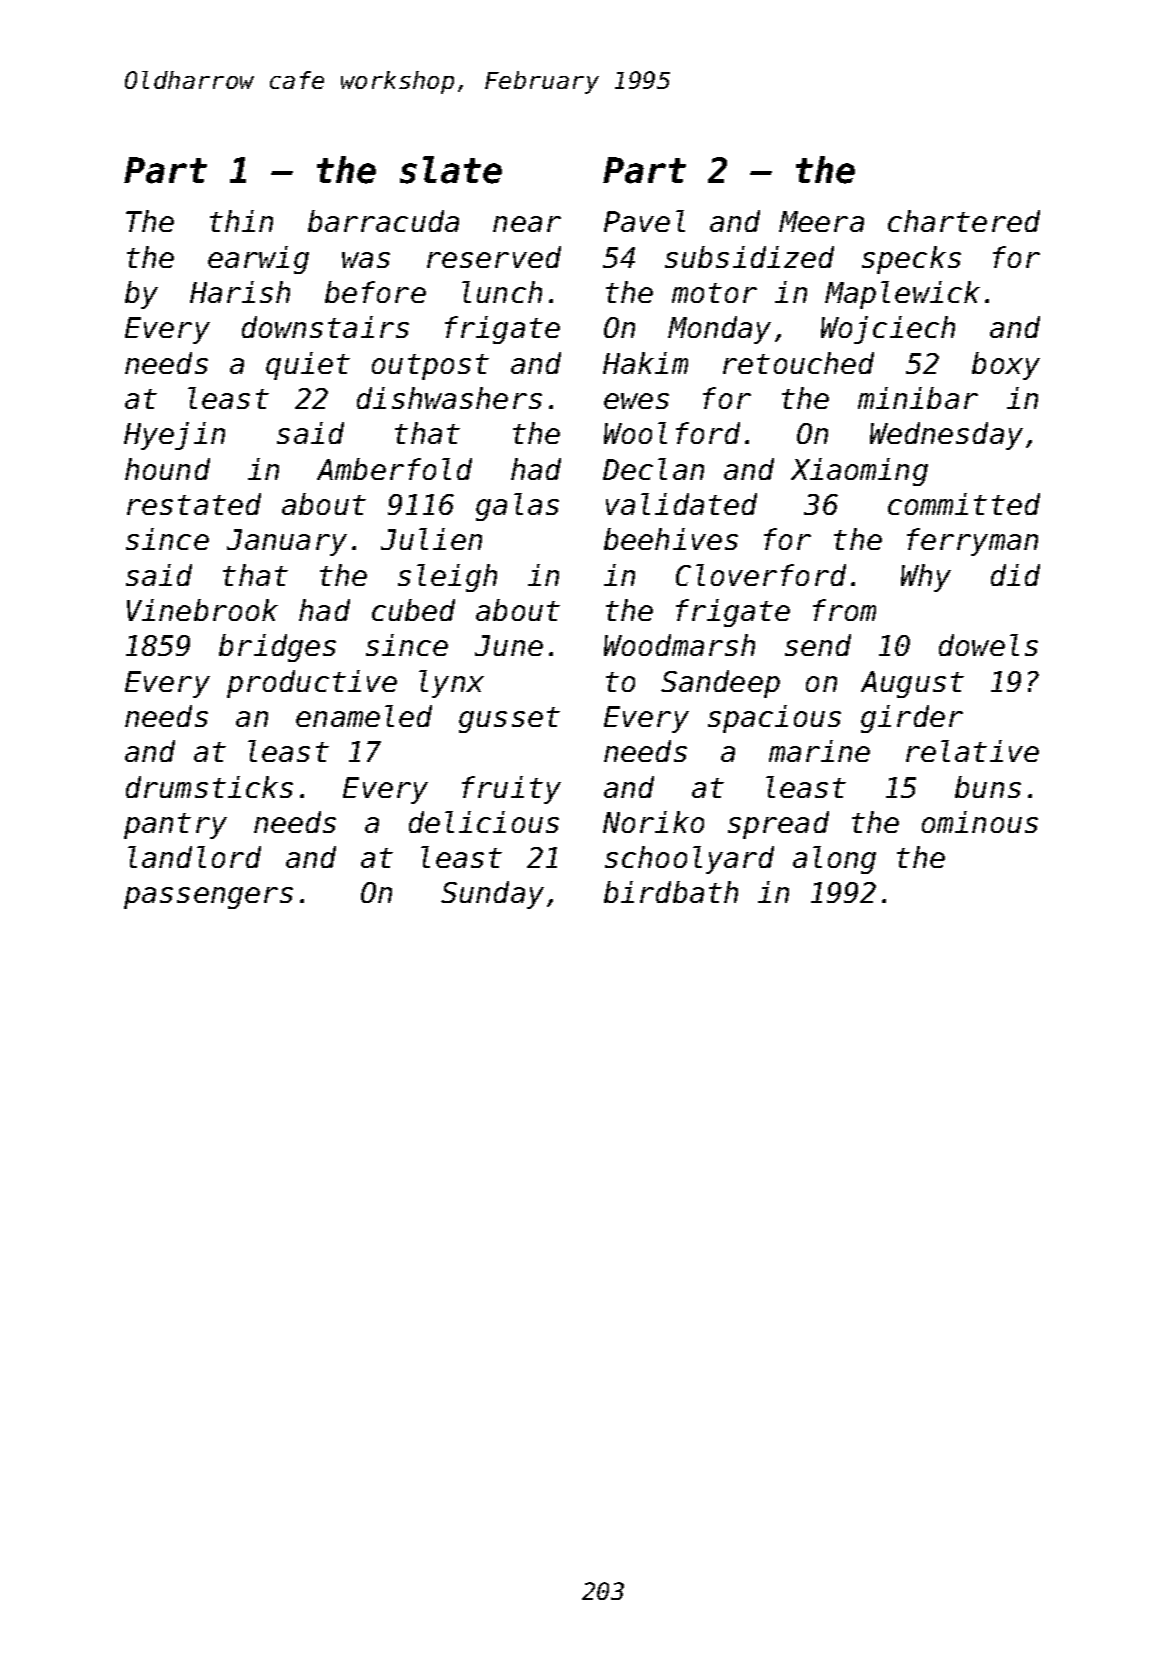 Image resolution: width=1165 pixels, height=1654 pixels. Describe the element at coordinates (194, 504) in the page. I see `restated` at that location.
